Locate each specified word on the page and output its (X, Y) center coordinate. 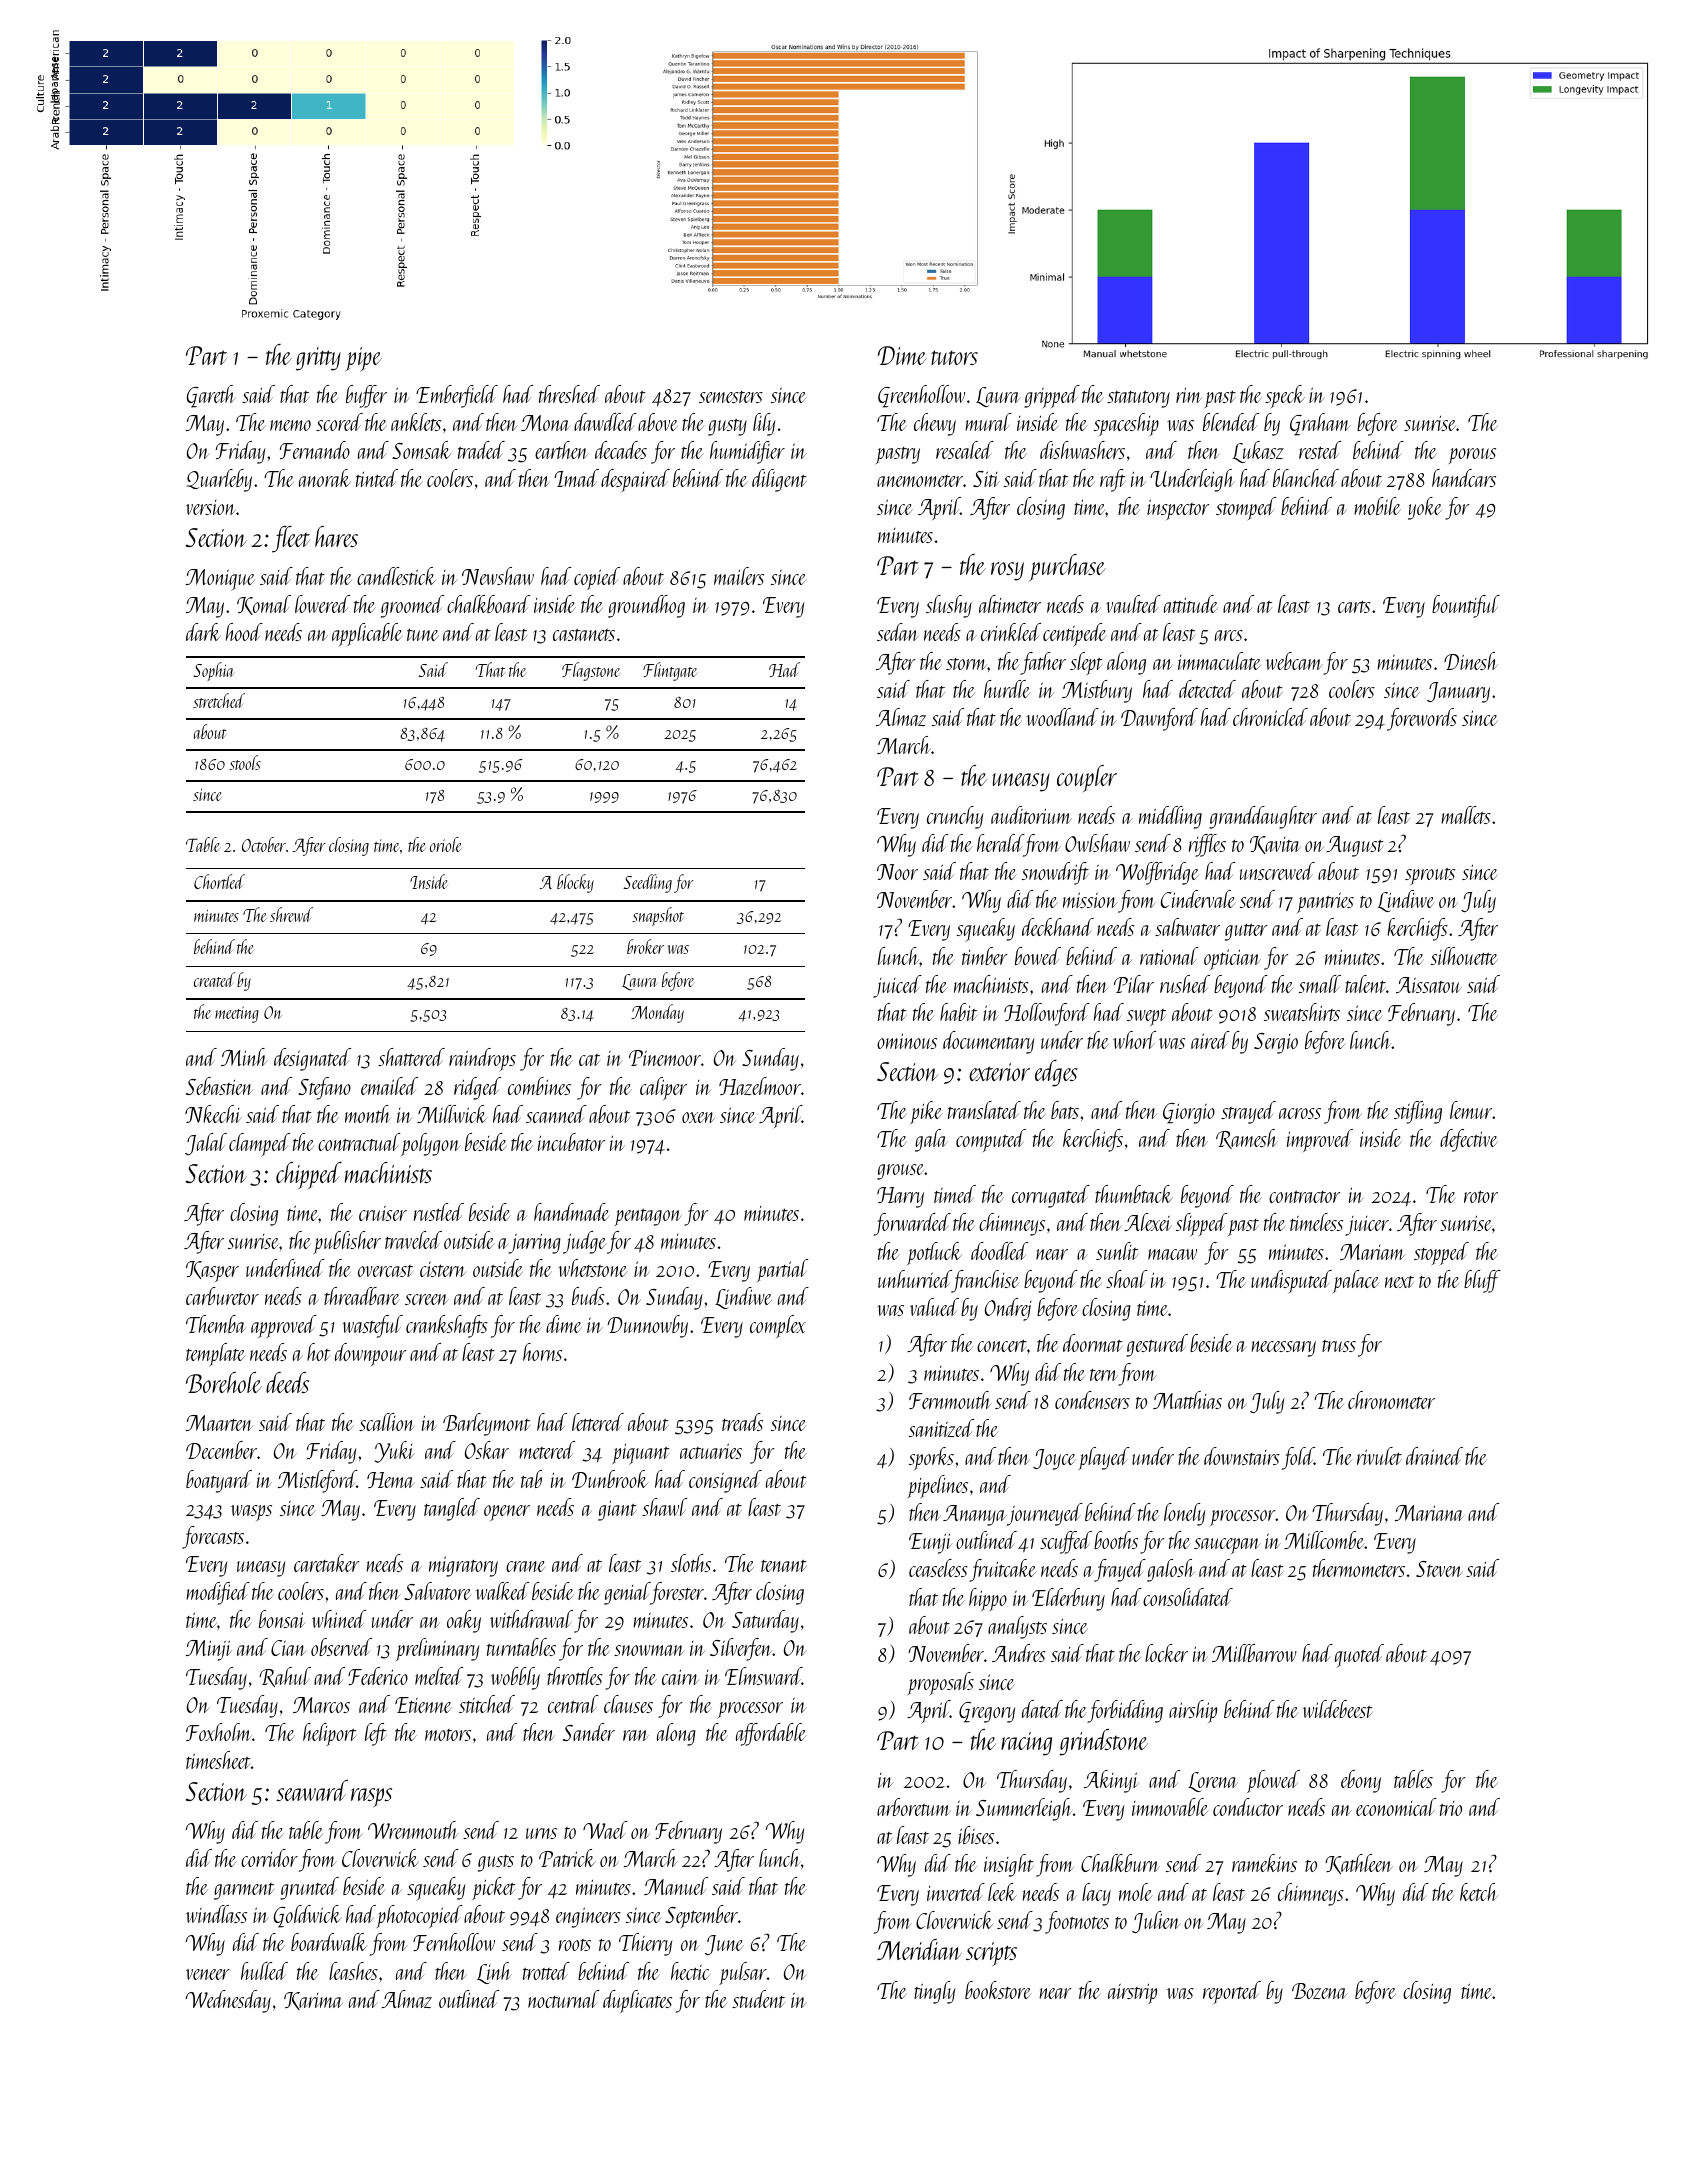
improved (1320, 1140)
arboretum (914, 1807)
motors (448, 1735)
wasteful (372, 1326)
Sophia (213, 671)
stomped (1246, 509)
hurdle (1007, 689)
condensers (1092, 1400)
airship (1193, 1711)
